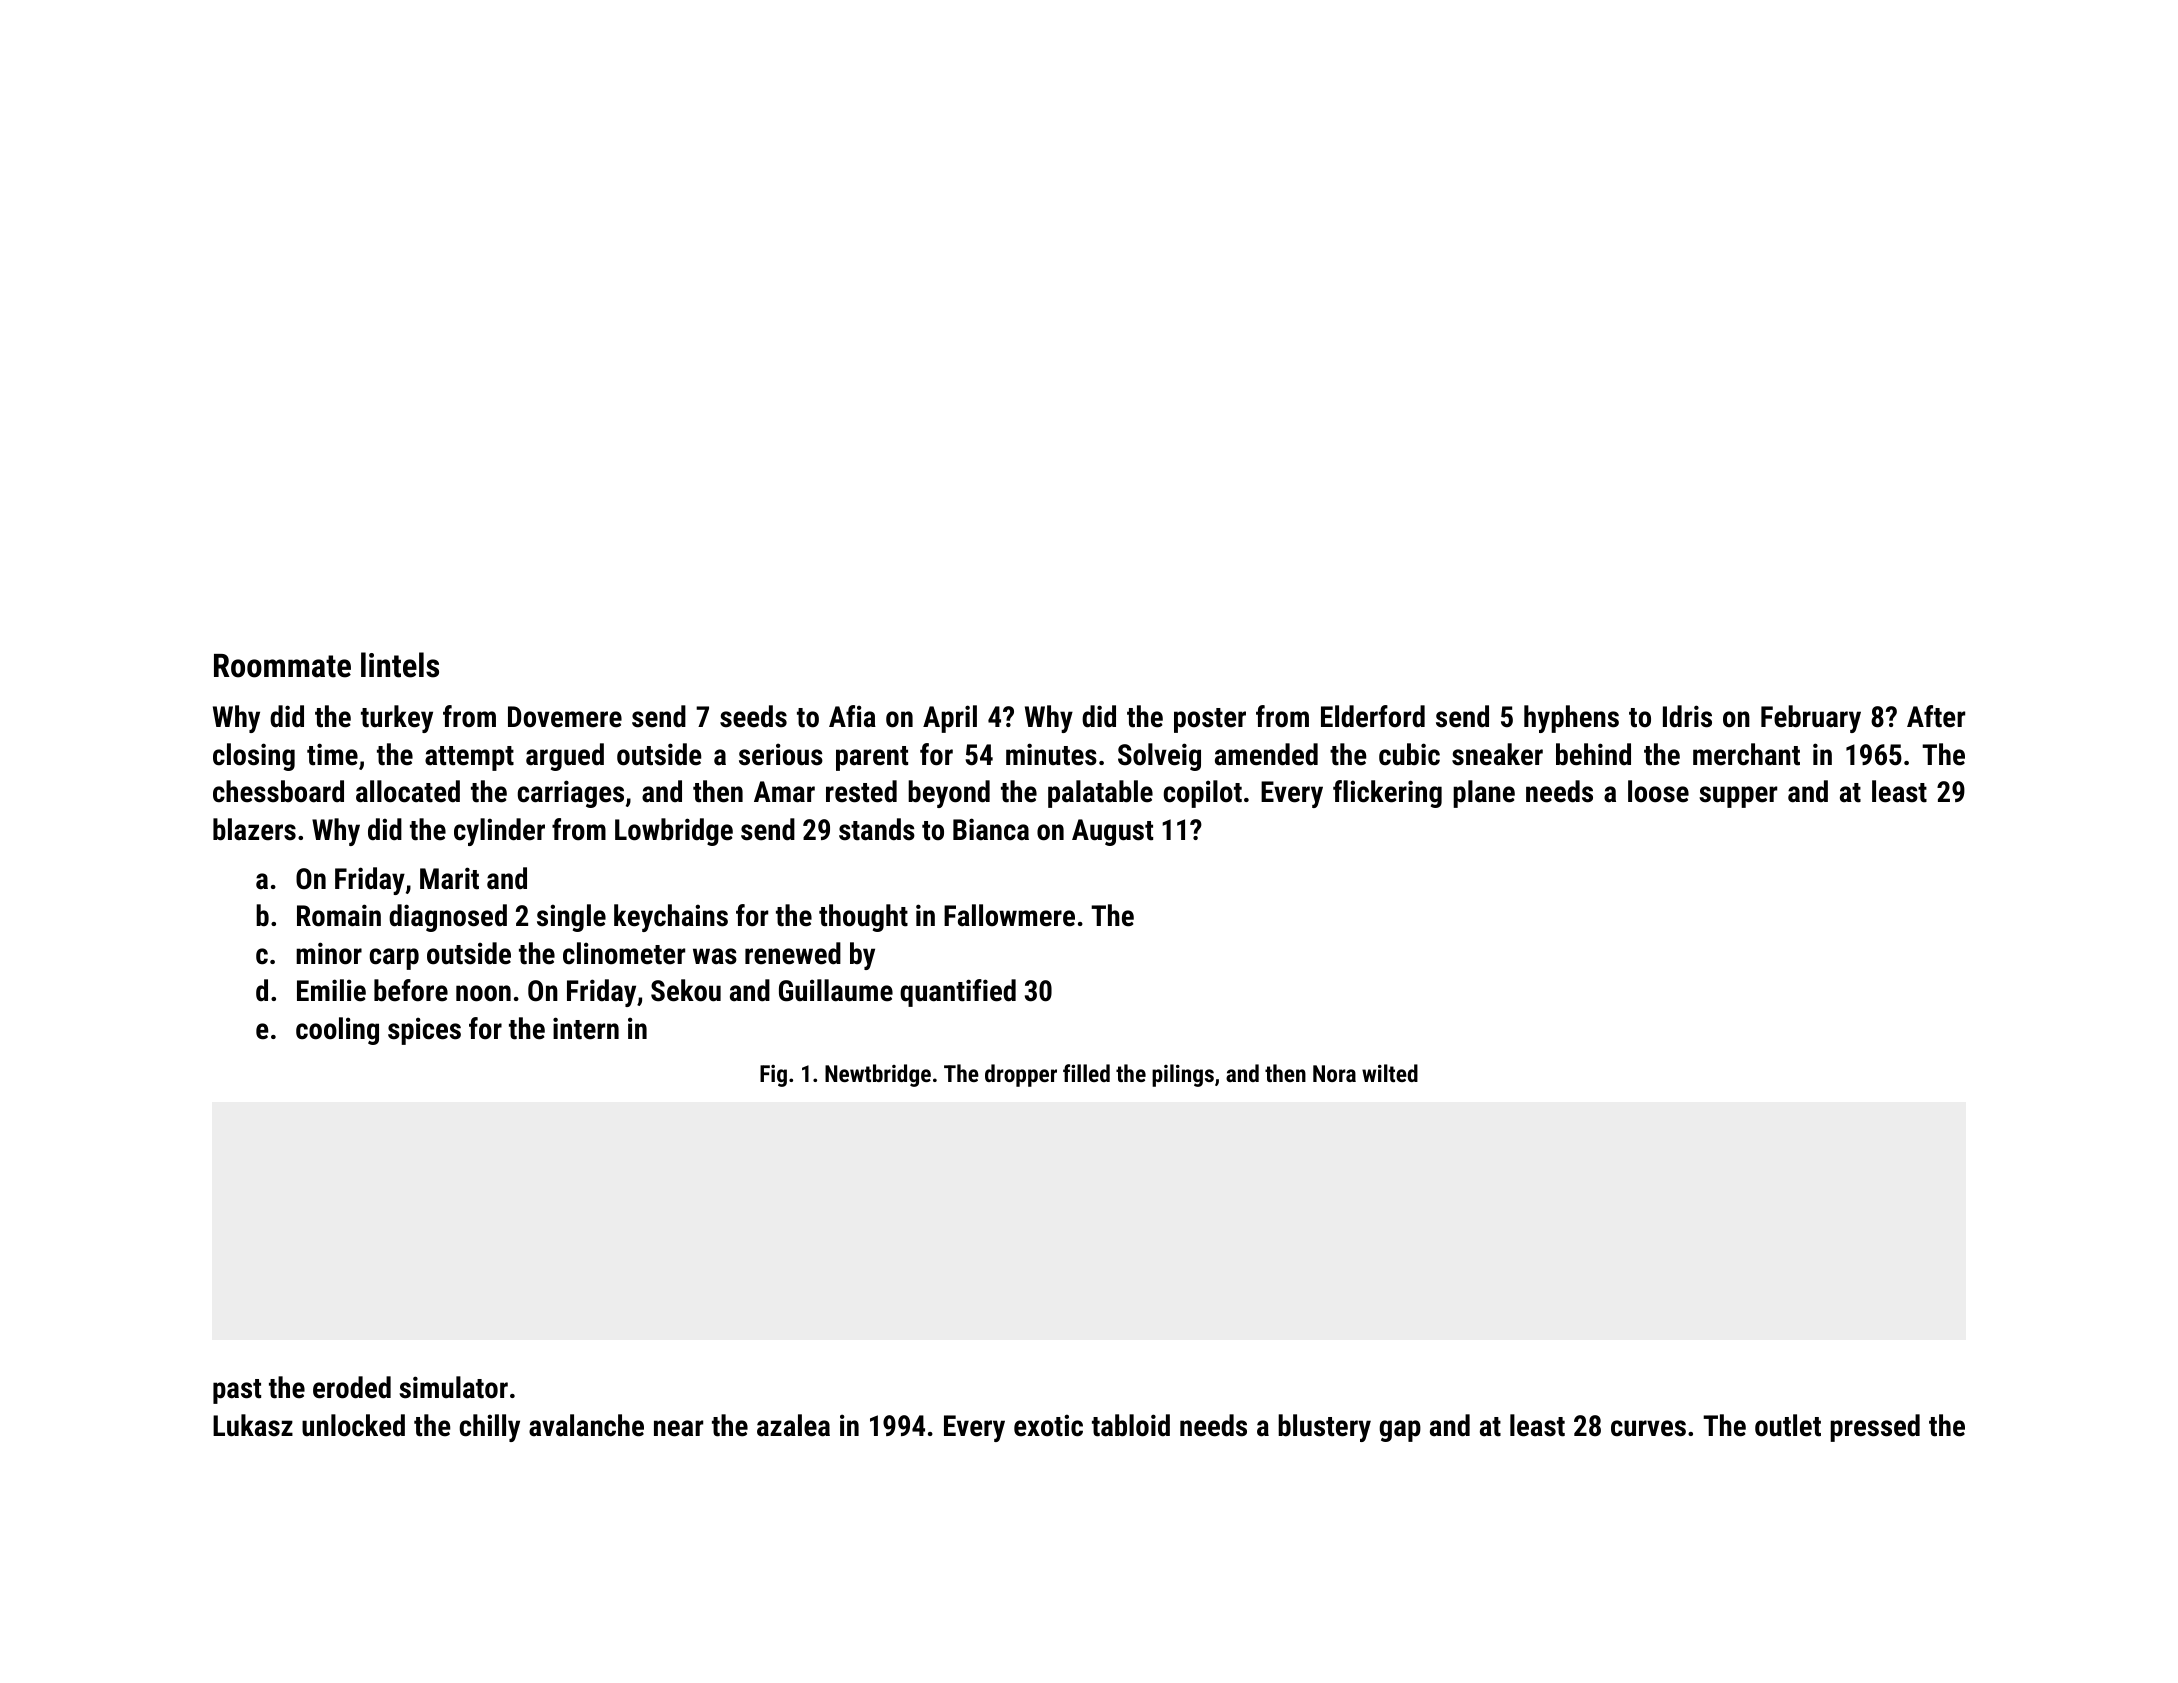 The image size is (2178, 1683). Describe the element at coordinates (400, 665) in the document. I see `lintels` at that location.
